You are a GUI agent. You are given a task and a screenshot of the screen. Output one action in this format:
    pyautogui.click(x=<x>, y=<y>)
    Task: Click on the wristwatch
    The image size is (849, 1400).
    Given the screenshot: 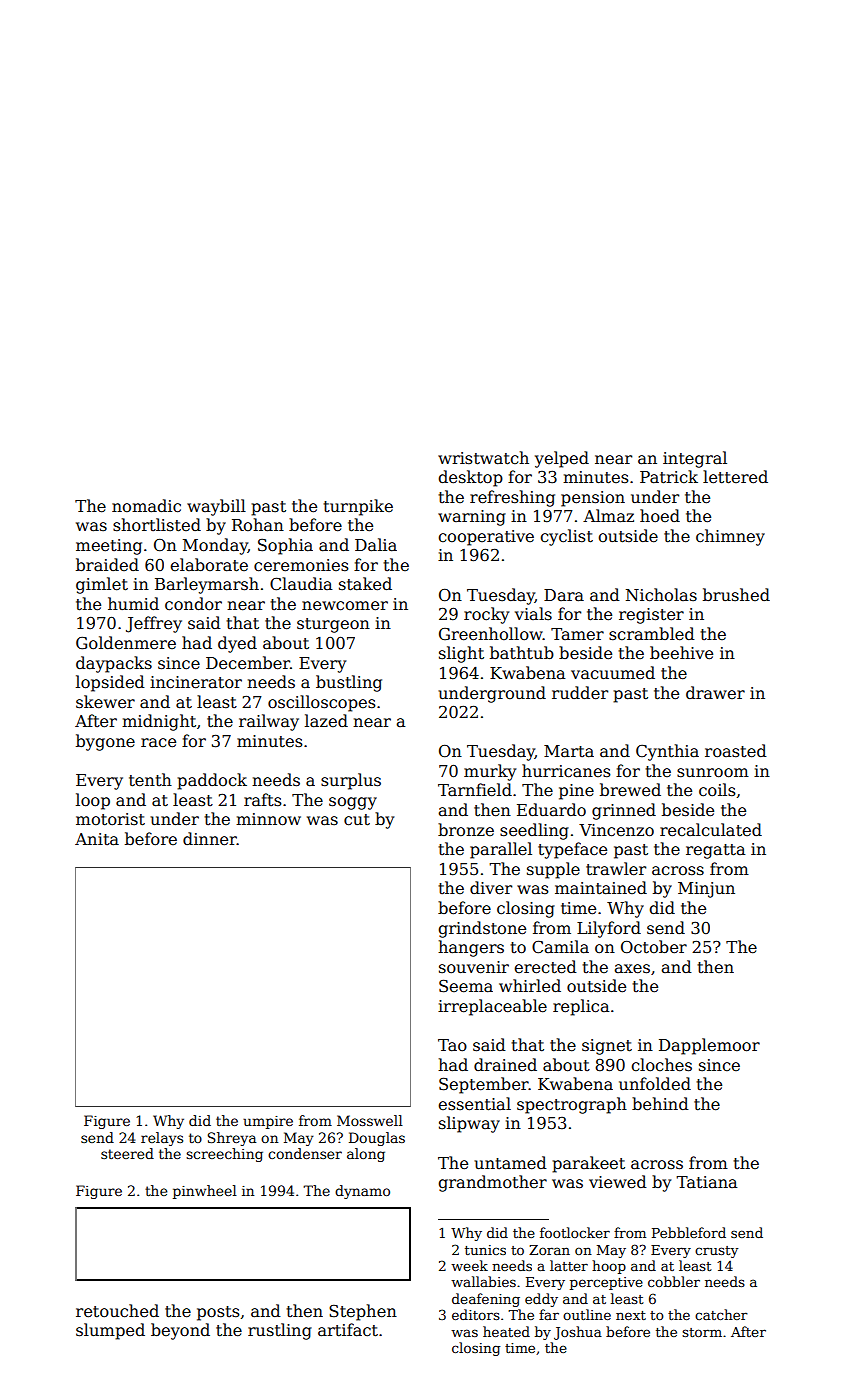 What is the action you would take?
    pyautogui.click(x=483, y=458)
